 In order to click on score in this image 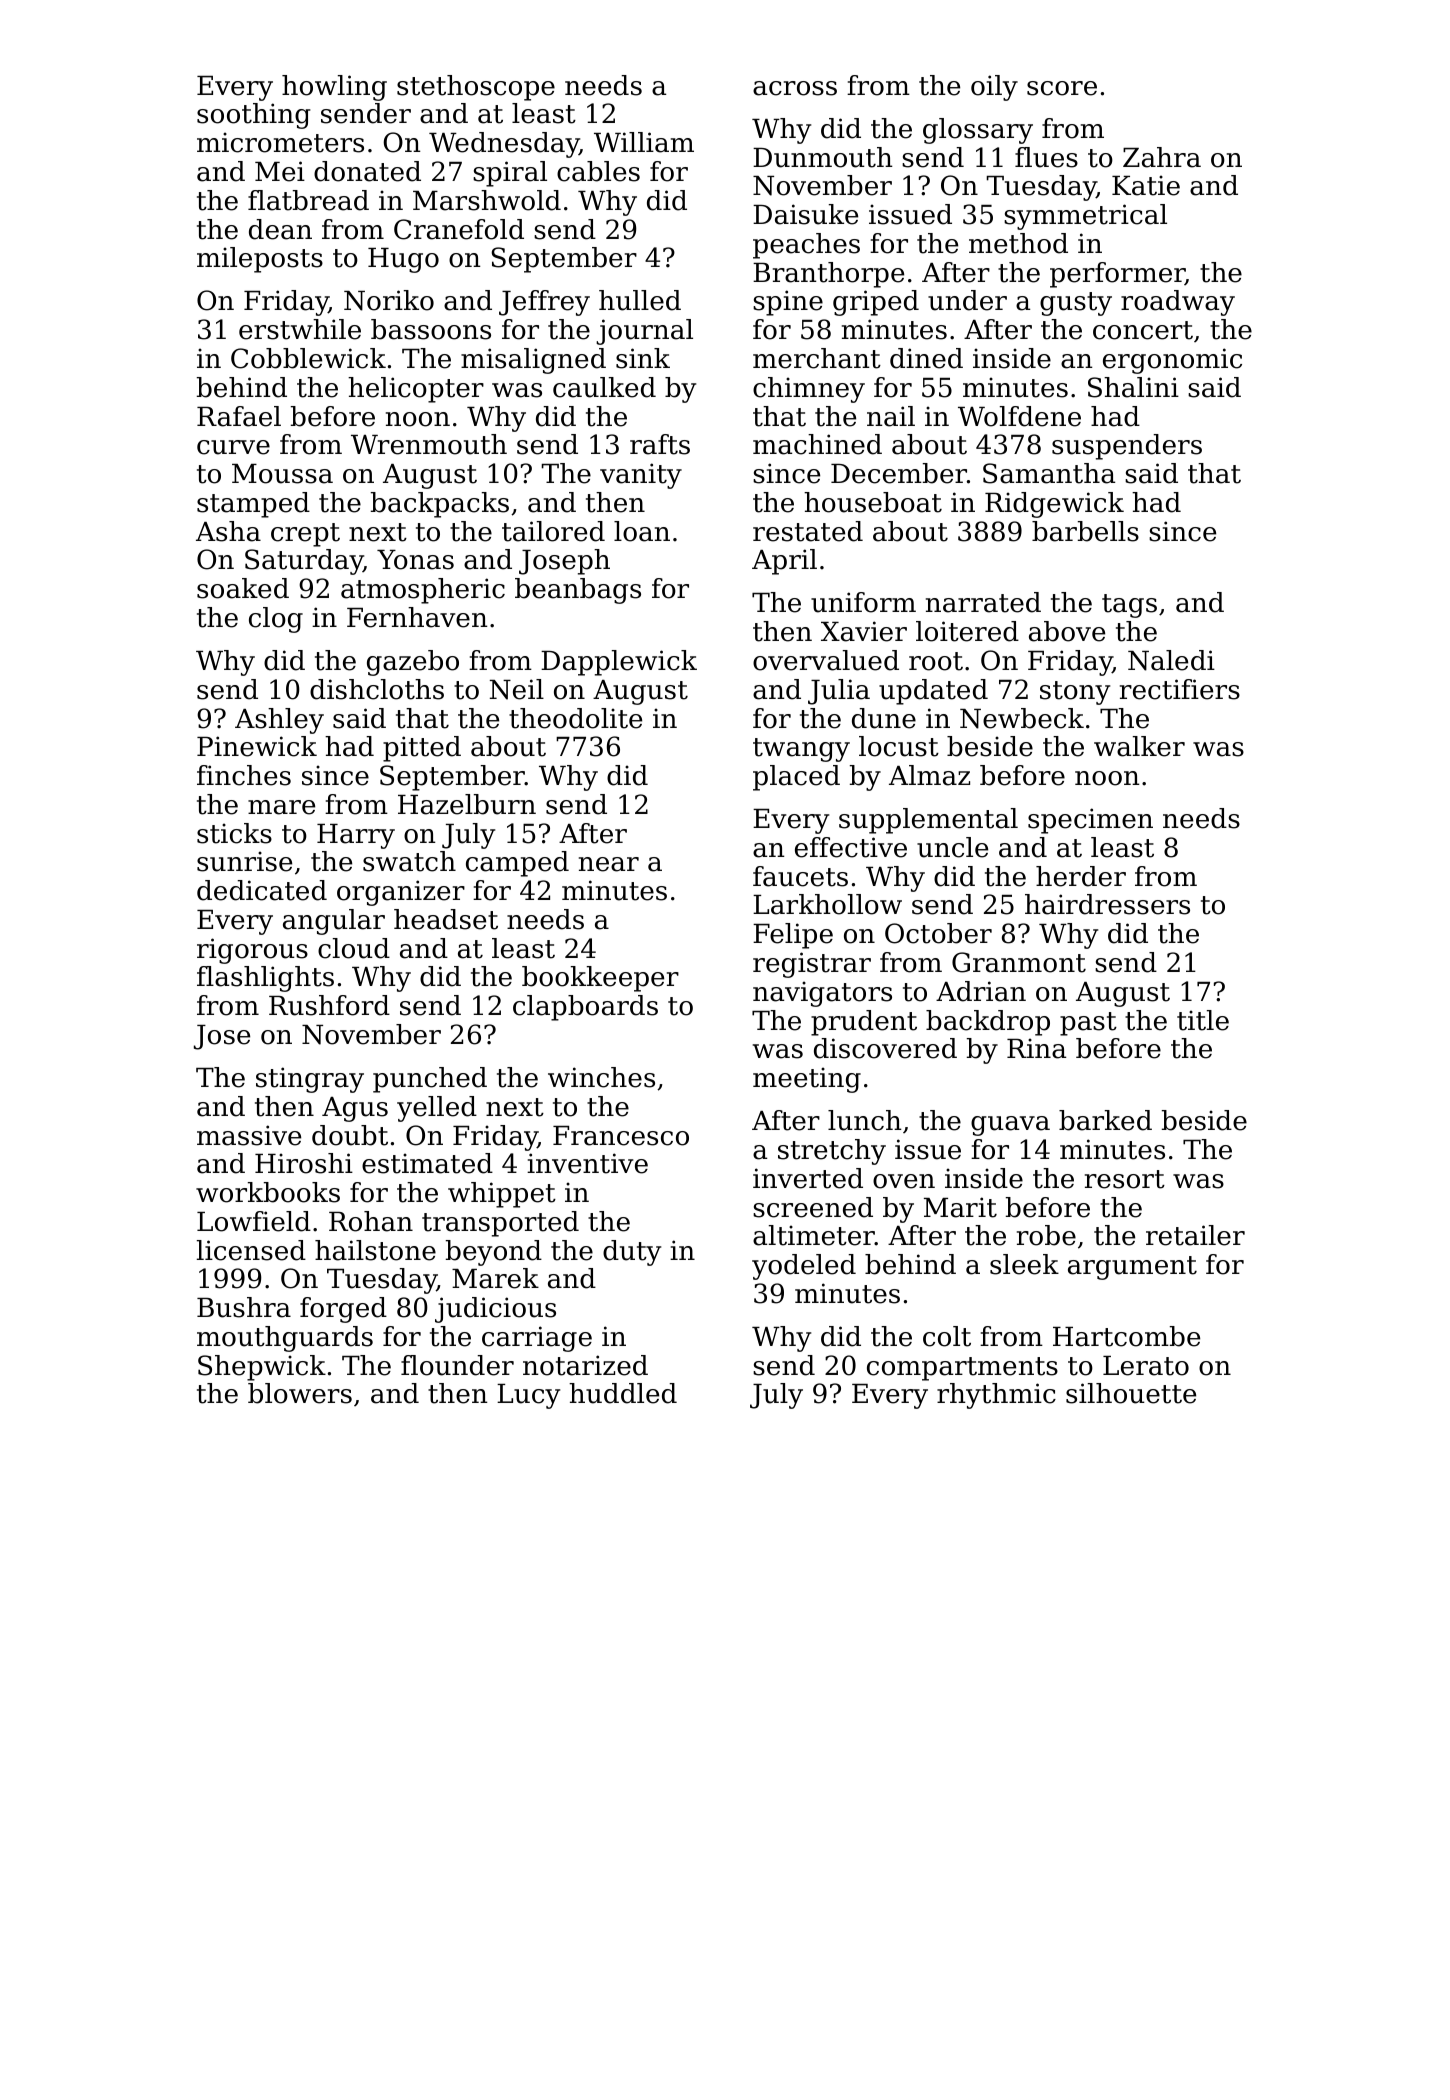, I will do `click(1062, 88)`.
